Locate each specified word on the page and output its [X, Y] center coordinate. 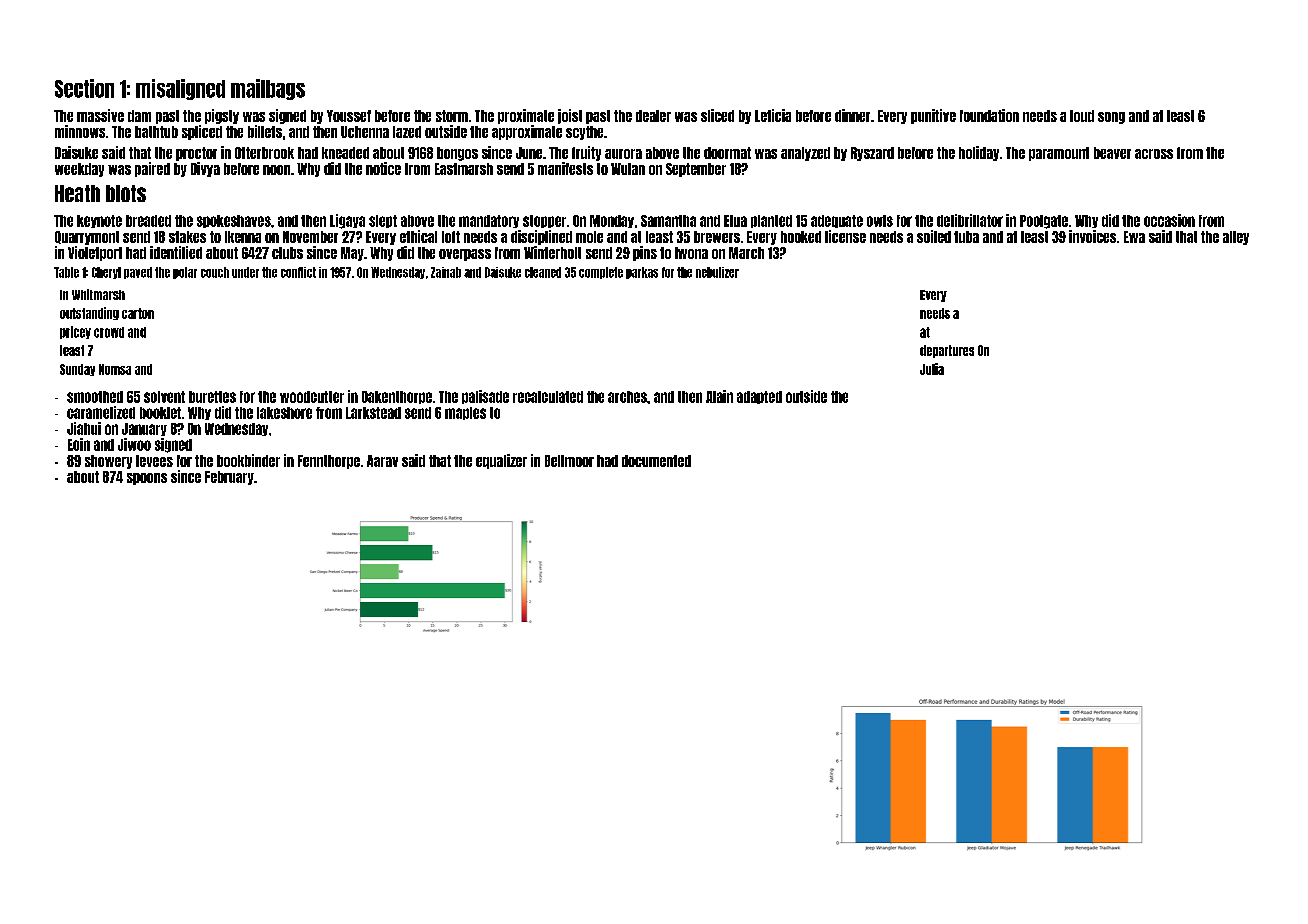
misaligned [180, 89]
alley [1236, 238]
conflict [298, 272]
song [1111, 118]
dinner [852, 115]
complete [601, 273]
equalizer [501, 461]
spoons [147, 479]
